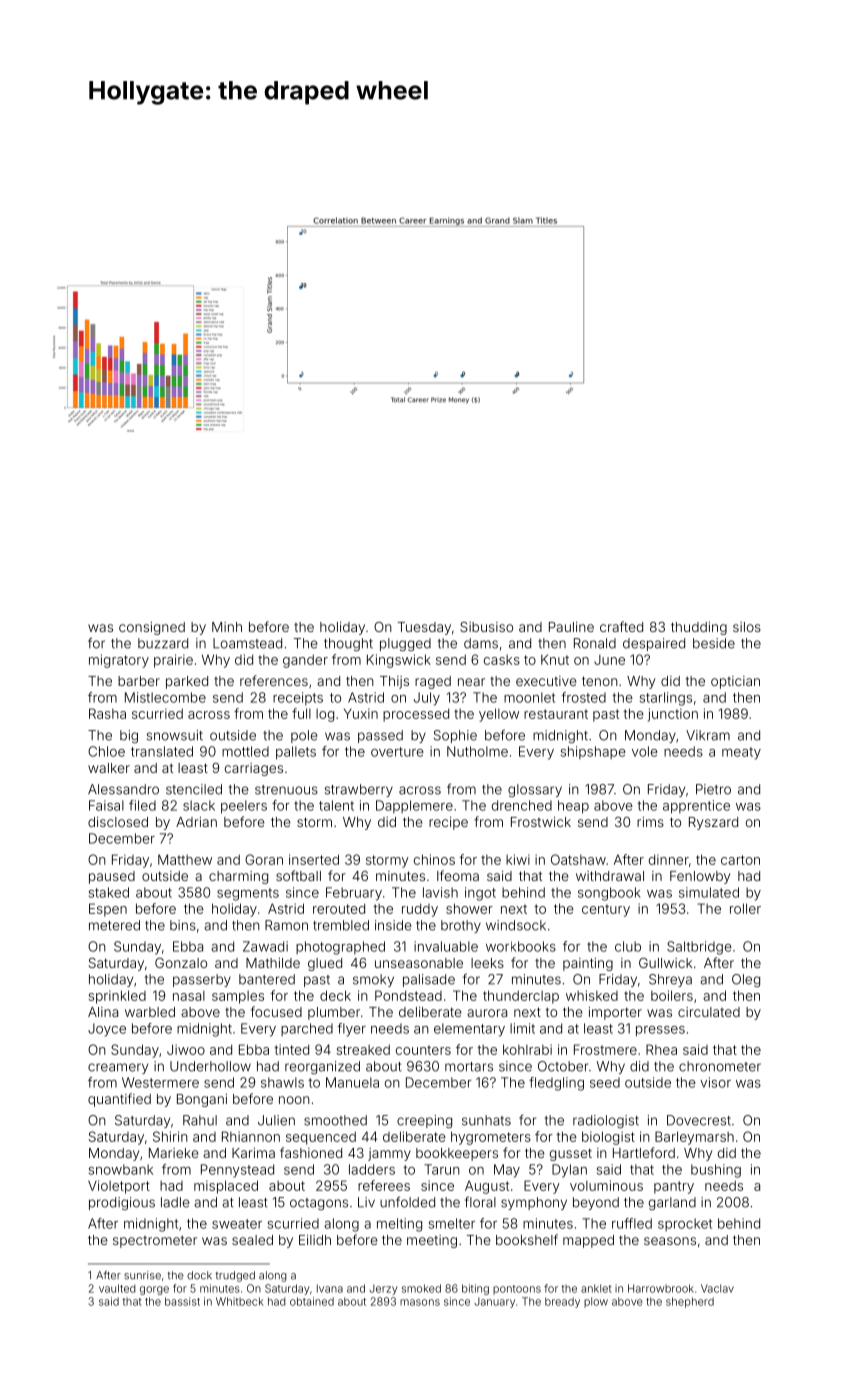 The width and height of the page is (849, 1400). What do you see at coordinates (152, 628) in the page?
I see `consigned` at bounding box center [152, 628].
